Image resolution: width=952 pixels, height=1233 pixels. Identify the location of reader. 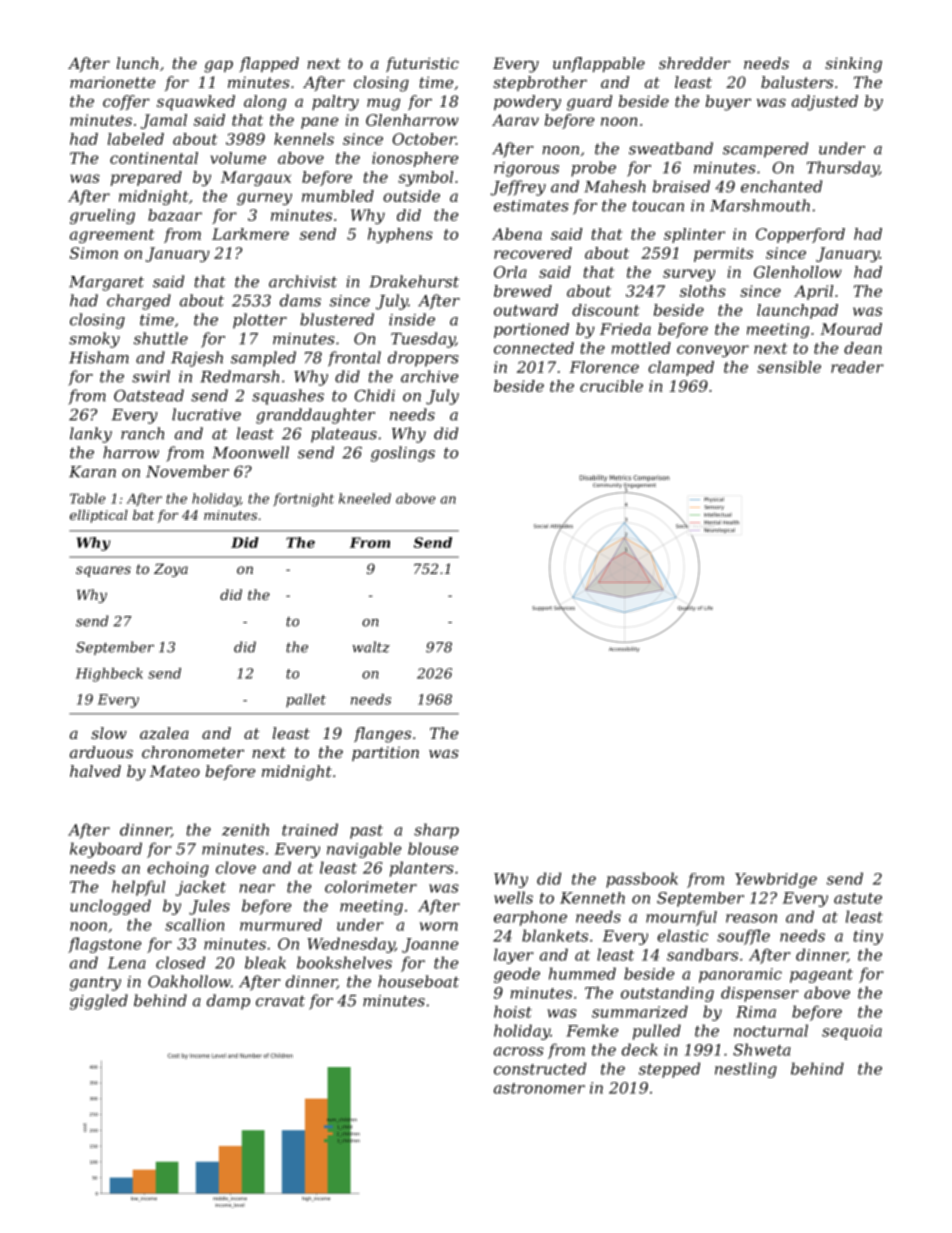
(857, 367).
